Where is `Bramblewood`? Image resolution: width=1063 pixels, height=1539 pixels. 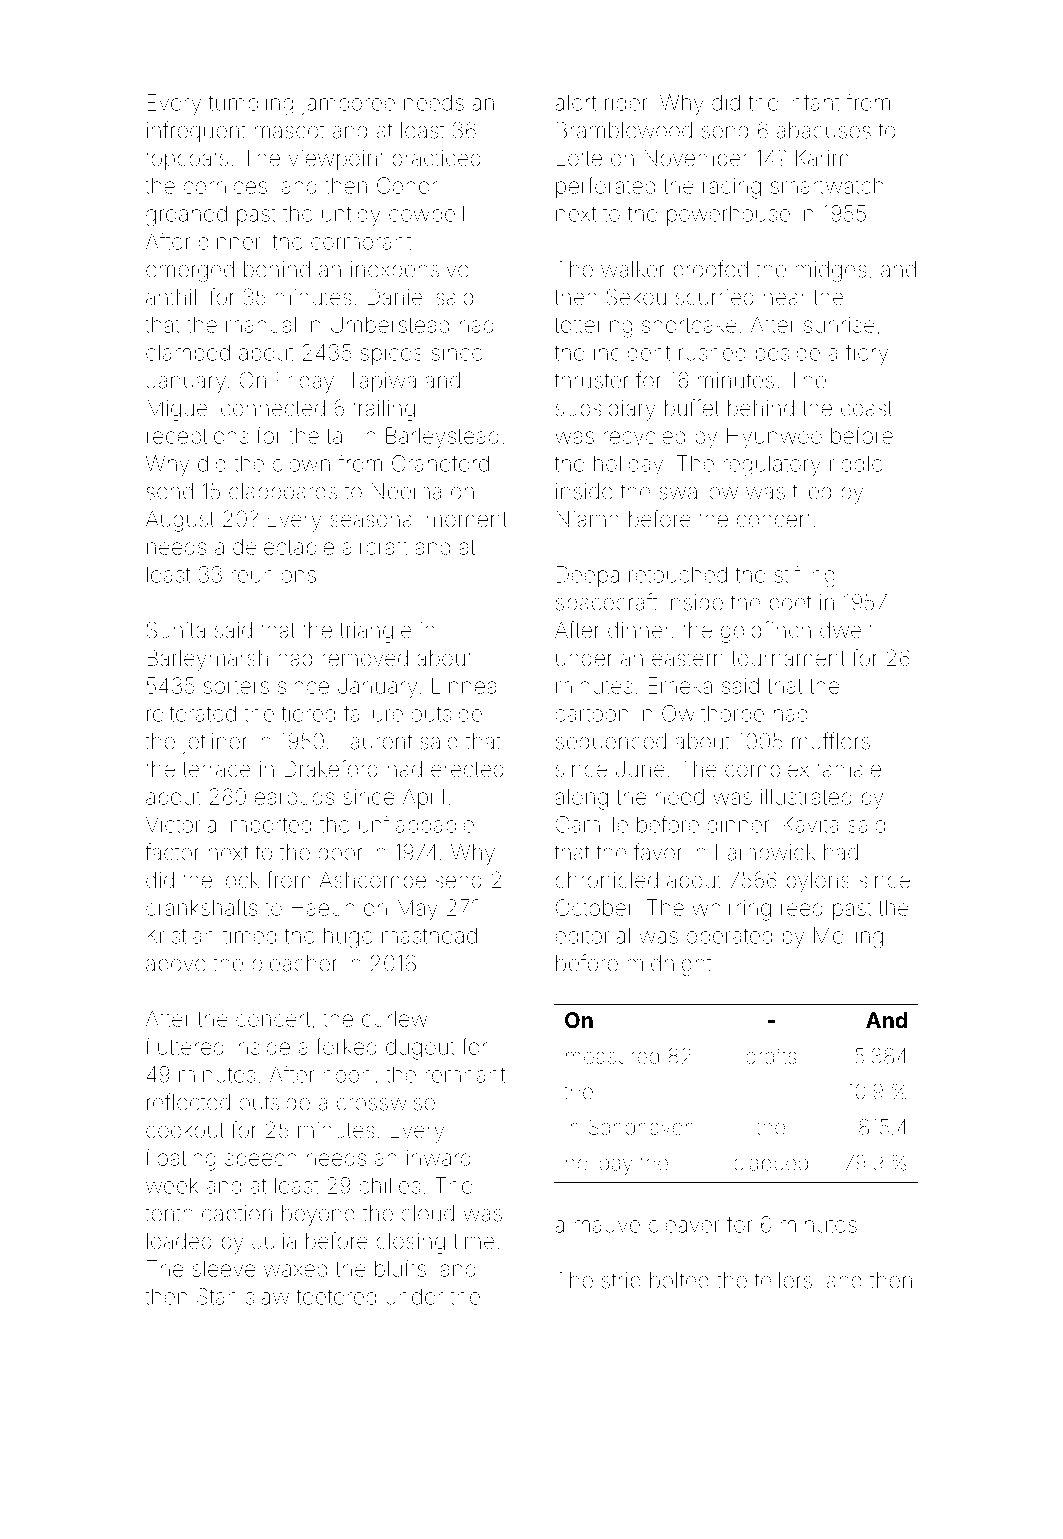
Bramblewood is located at coordinates (624, 130).
